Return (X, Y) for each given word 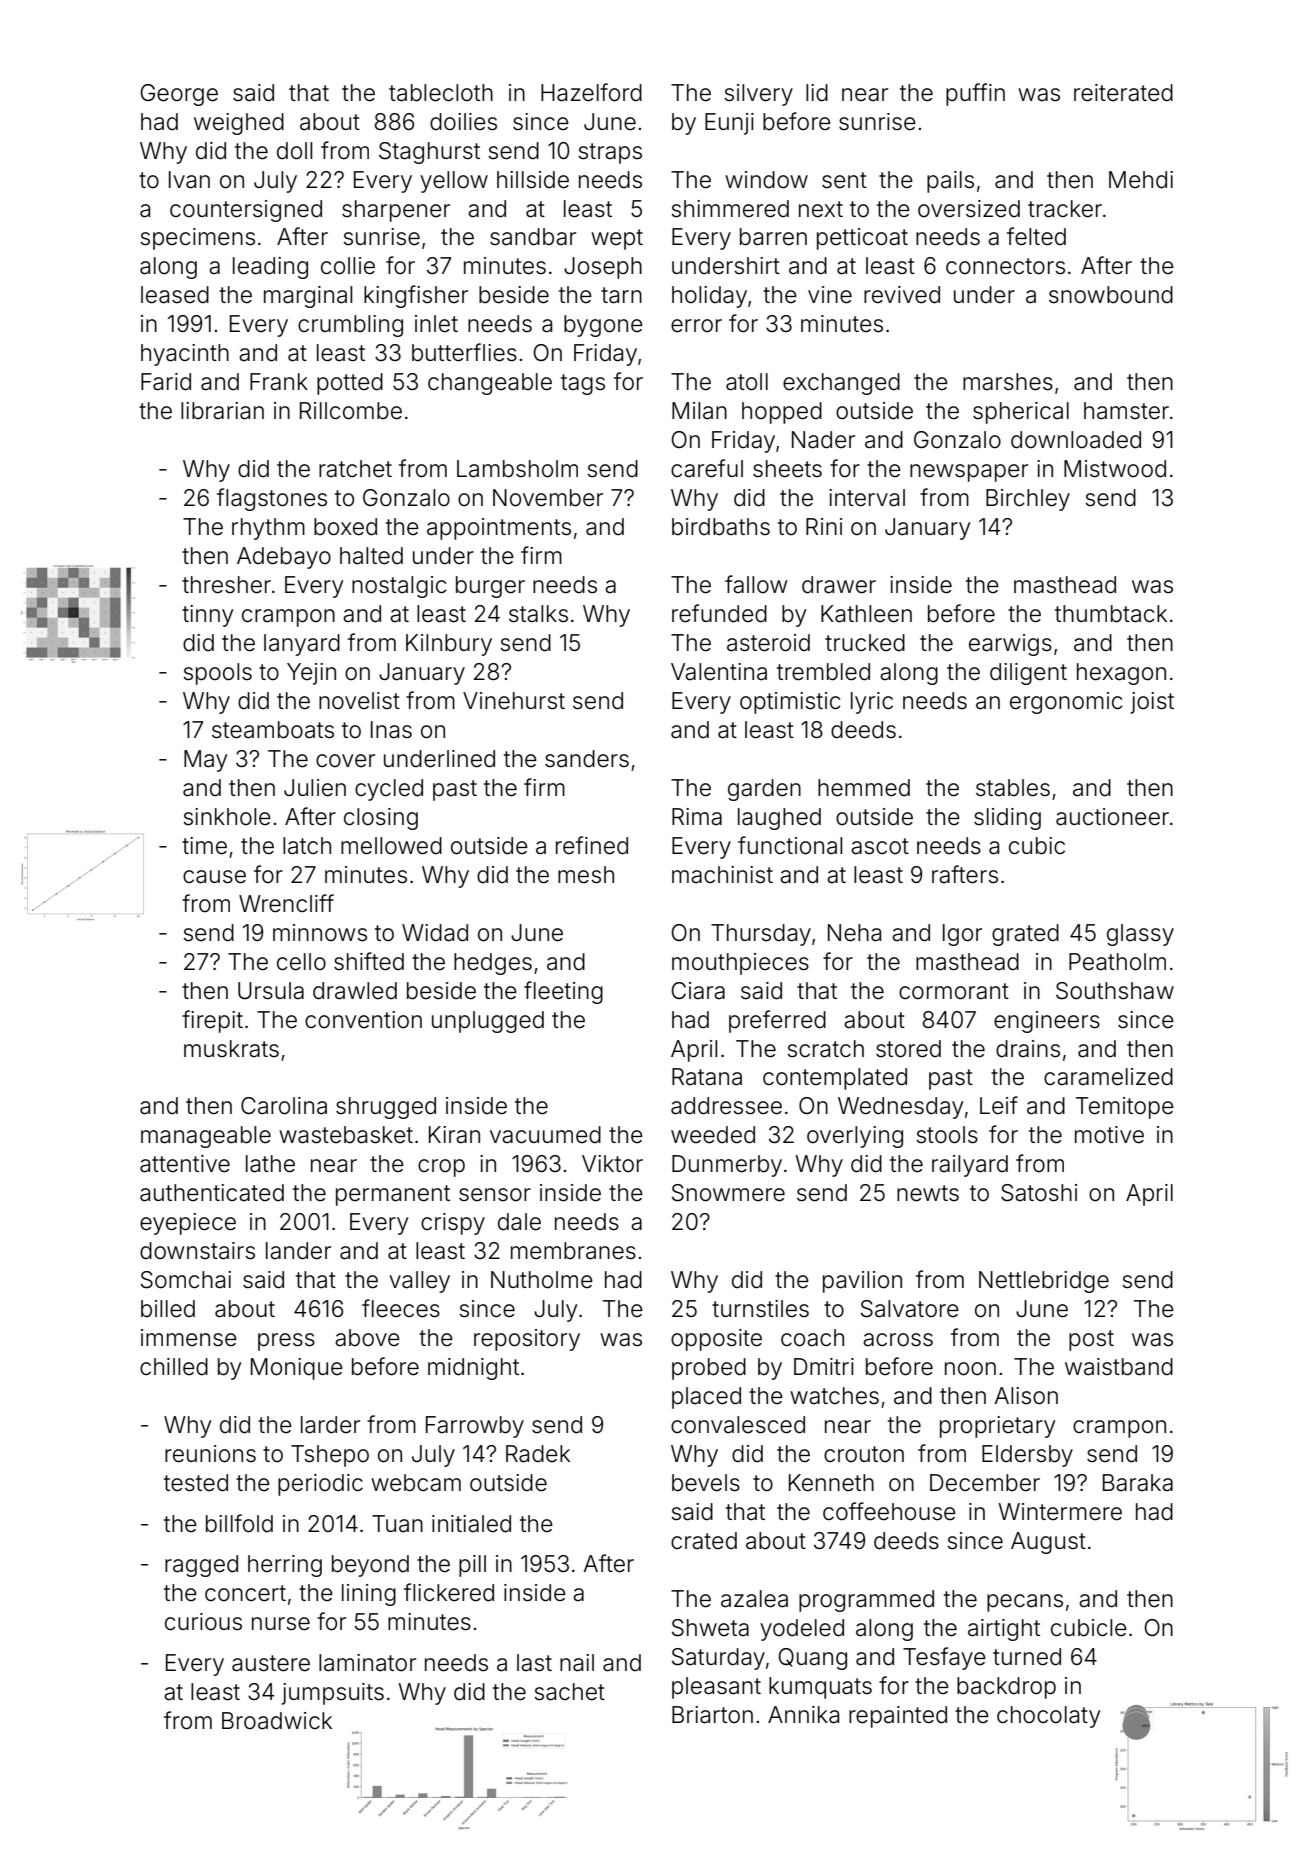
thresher (226, 585)
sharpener (396, 211)
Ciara (698, 991)
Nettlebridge (1044, 1282)
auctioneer (1112, 817)
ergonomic (1066, 703)
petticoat (862, 239)
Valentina (719, 672)
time (204, 846)
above (367, 1338)
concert (245, 1593)
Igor (962, 935)
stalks (538, 614)
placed (706, 1398)
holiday (709, 297)
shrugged (386, 1108)
